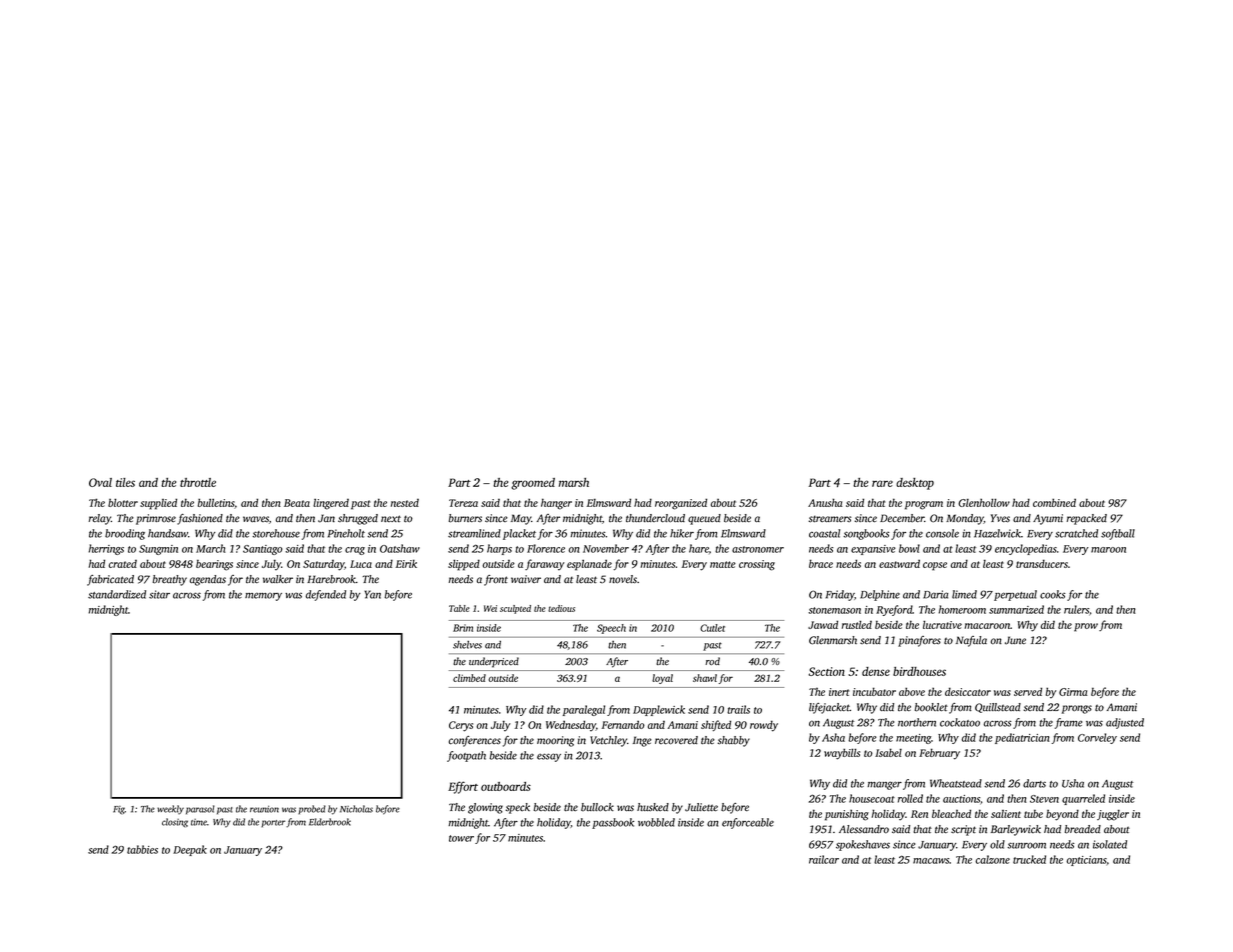 The height and width of the screenshot is (952, 1233). What do you see at coordinates (190, 850) in the screenshot?
I see `Deepak` at bounding box center [190, 850].
